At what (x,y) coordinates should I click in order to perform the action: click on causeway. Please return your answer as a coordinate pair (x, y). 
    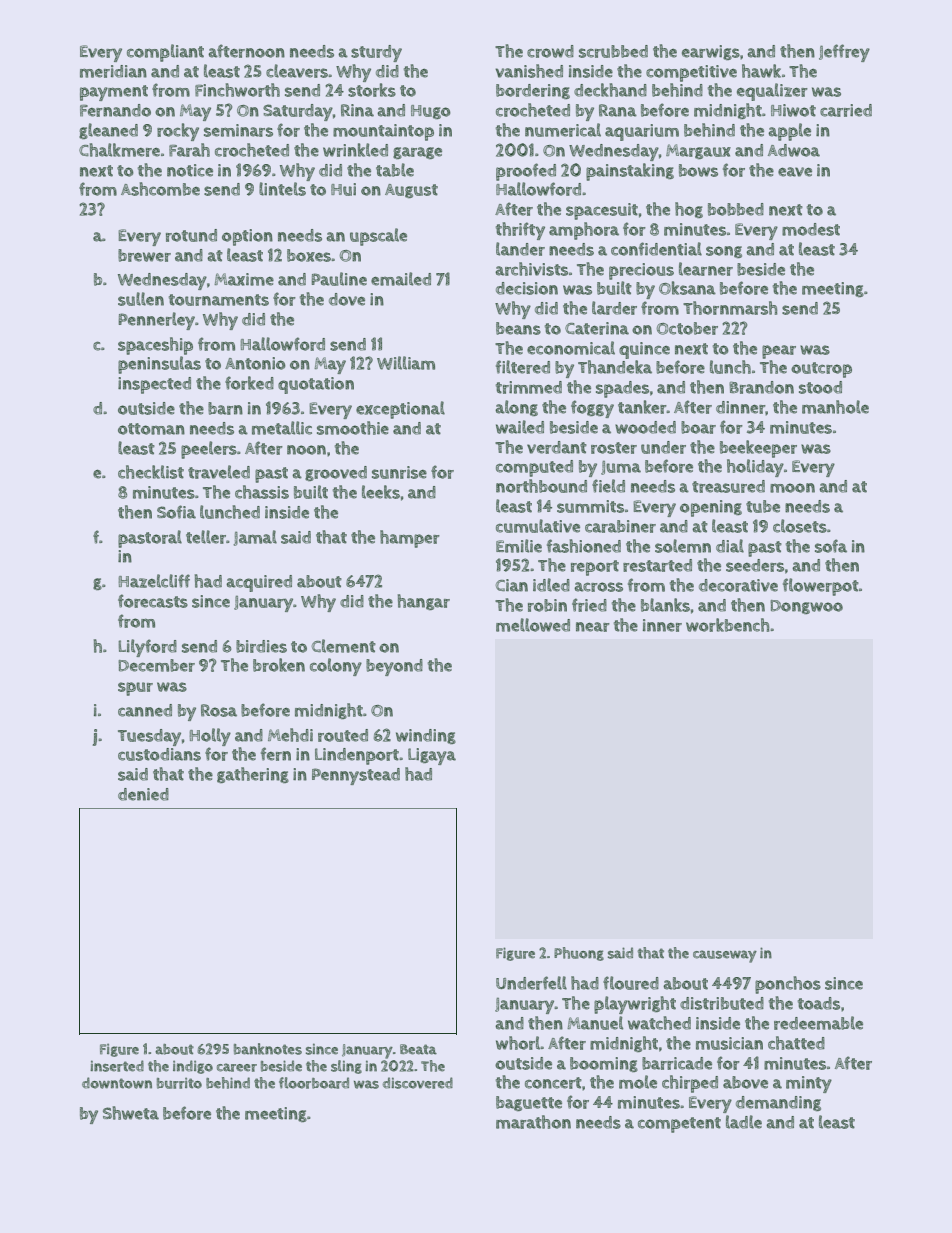
    Looking at the image, I should click on (725, 956).
